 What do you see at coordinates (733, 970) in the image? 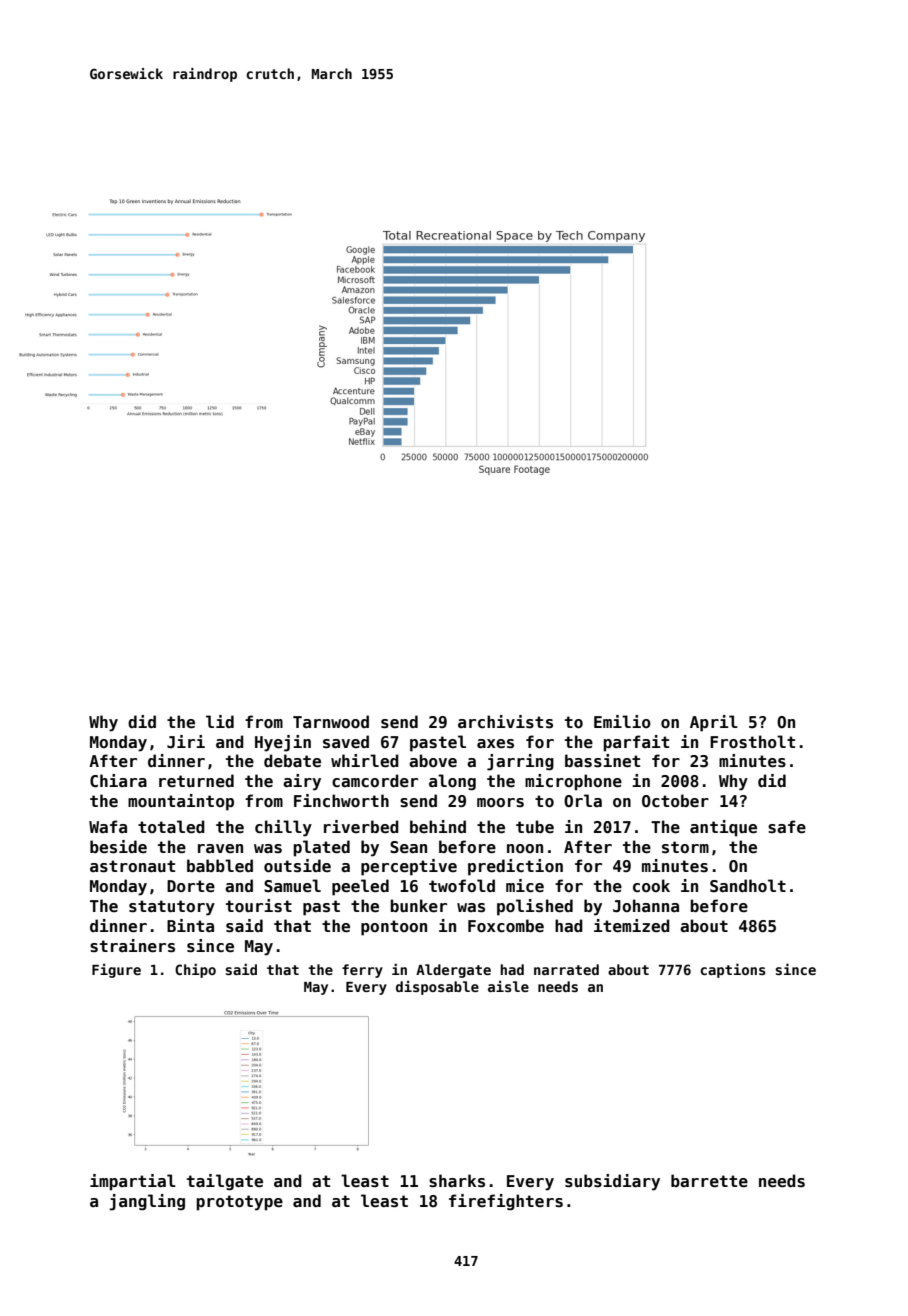
I see `captions` at bounding box center [733, 970].
